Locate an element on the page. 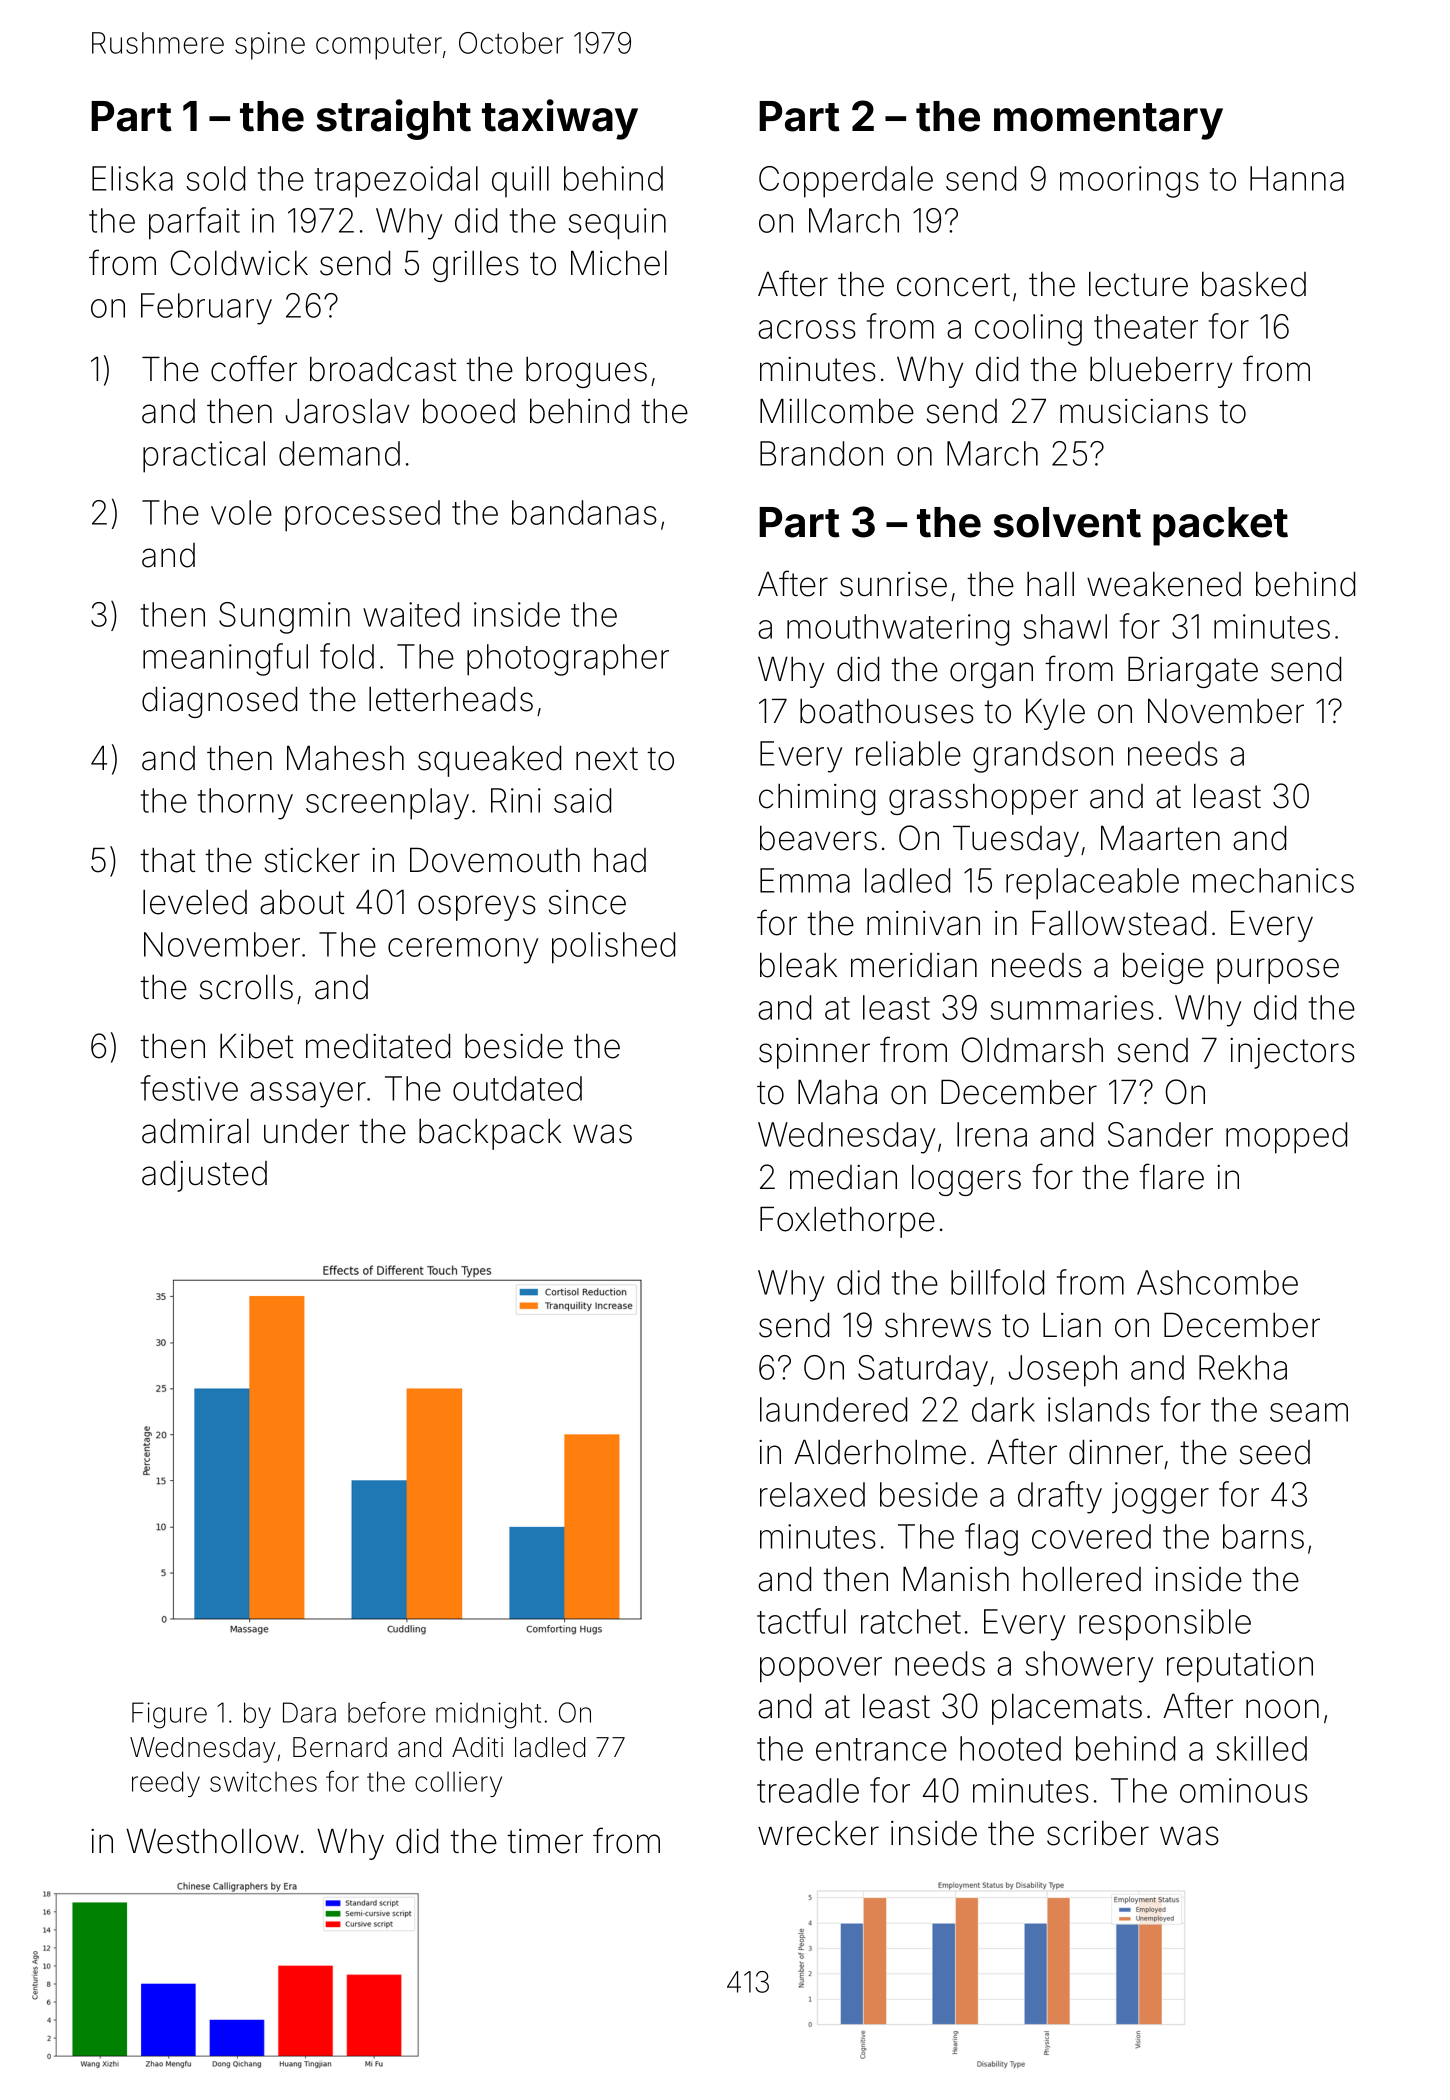 The image size is (1450, 2100). tactful is located at coordinates (801, 1621).
